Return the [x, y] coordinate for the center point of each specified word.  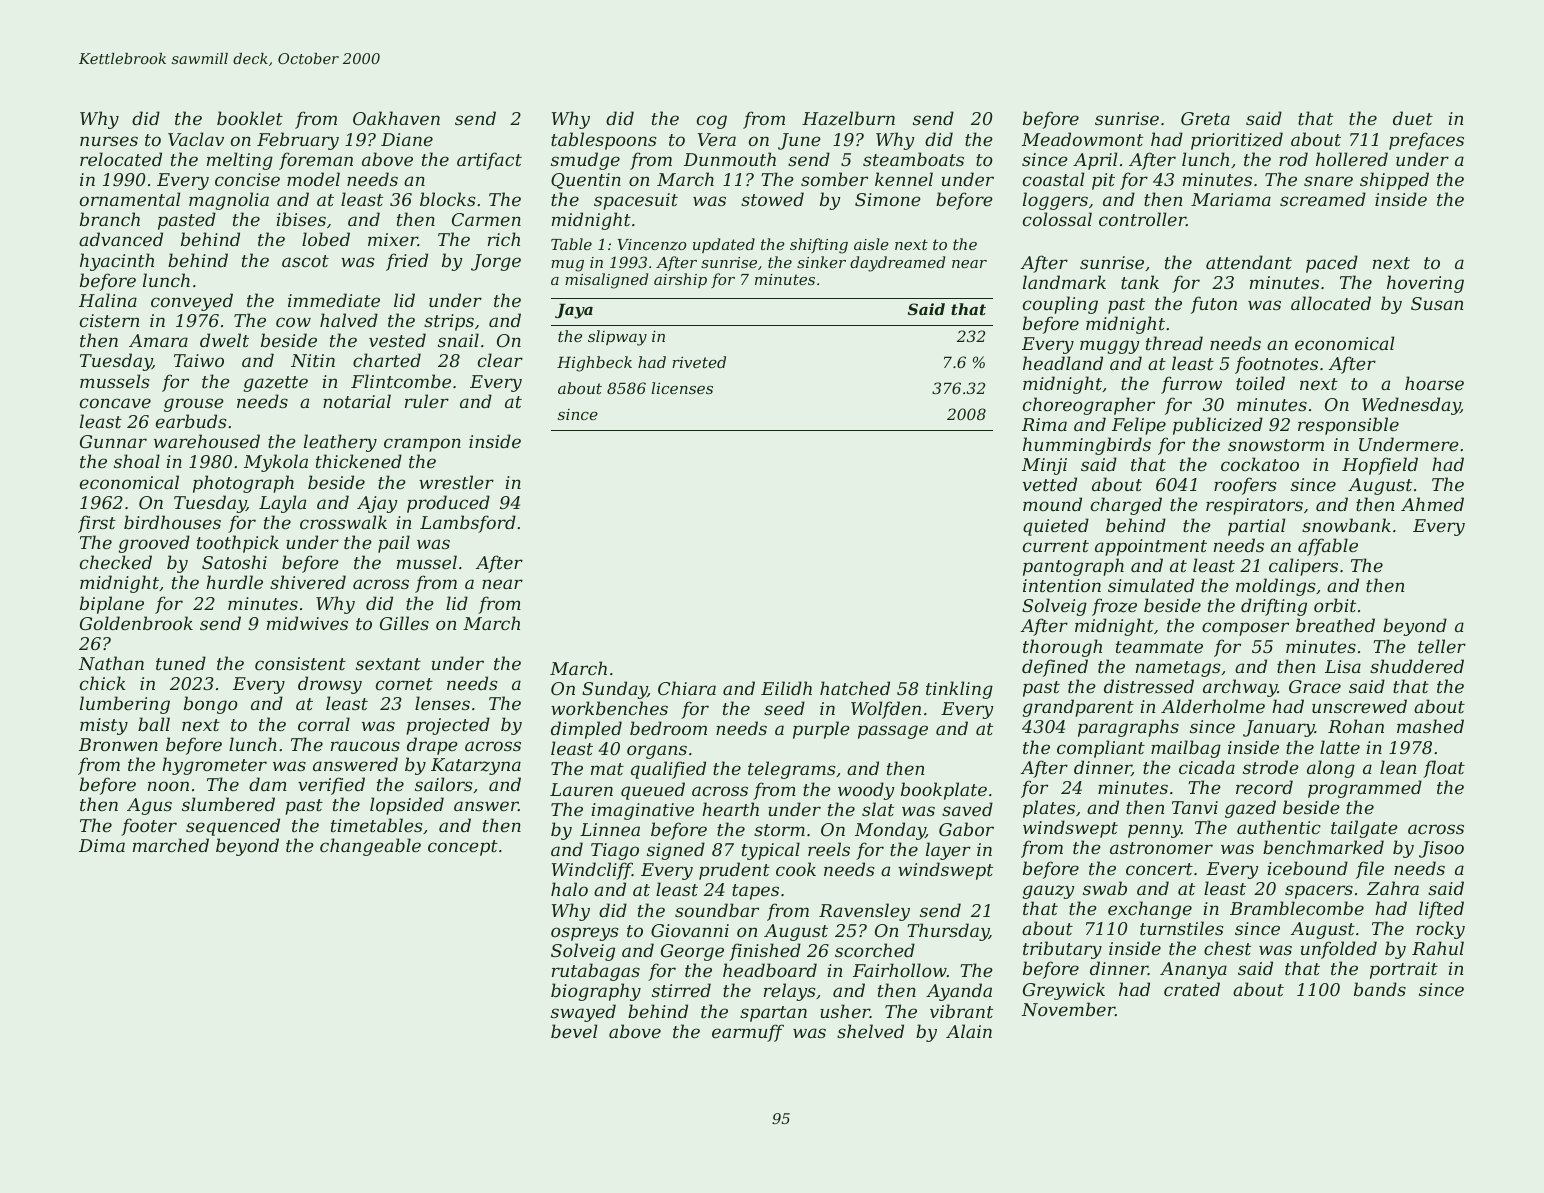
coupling [1060, 305]
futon [1214, 305]
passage [893, 732]
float [1444, 769]
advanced [121, 239]
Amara [158, 340]
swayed [583, 1013]
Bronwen [118, 744]
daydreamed [897, 264]
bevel [574, 1031]
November [1068, 1009]
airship [680, 280]
